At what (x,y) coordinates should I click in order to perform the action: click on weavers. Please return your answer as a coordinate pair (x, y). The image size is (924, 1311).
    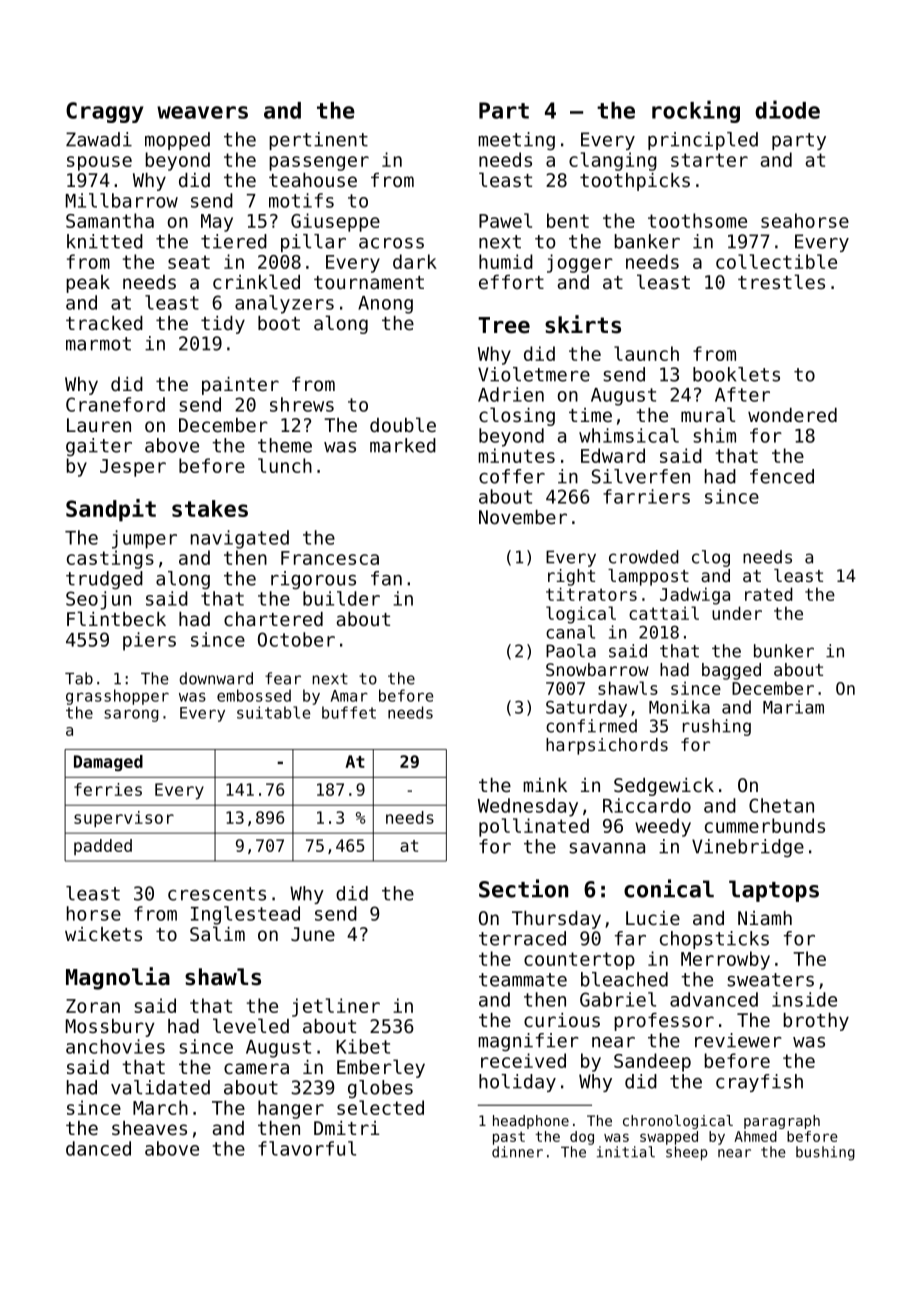
    Looking at the image, I should click on (202, 112).
